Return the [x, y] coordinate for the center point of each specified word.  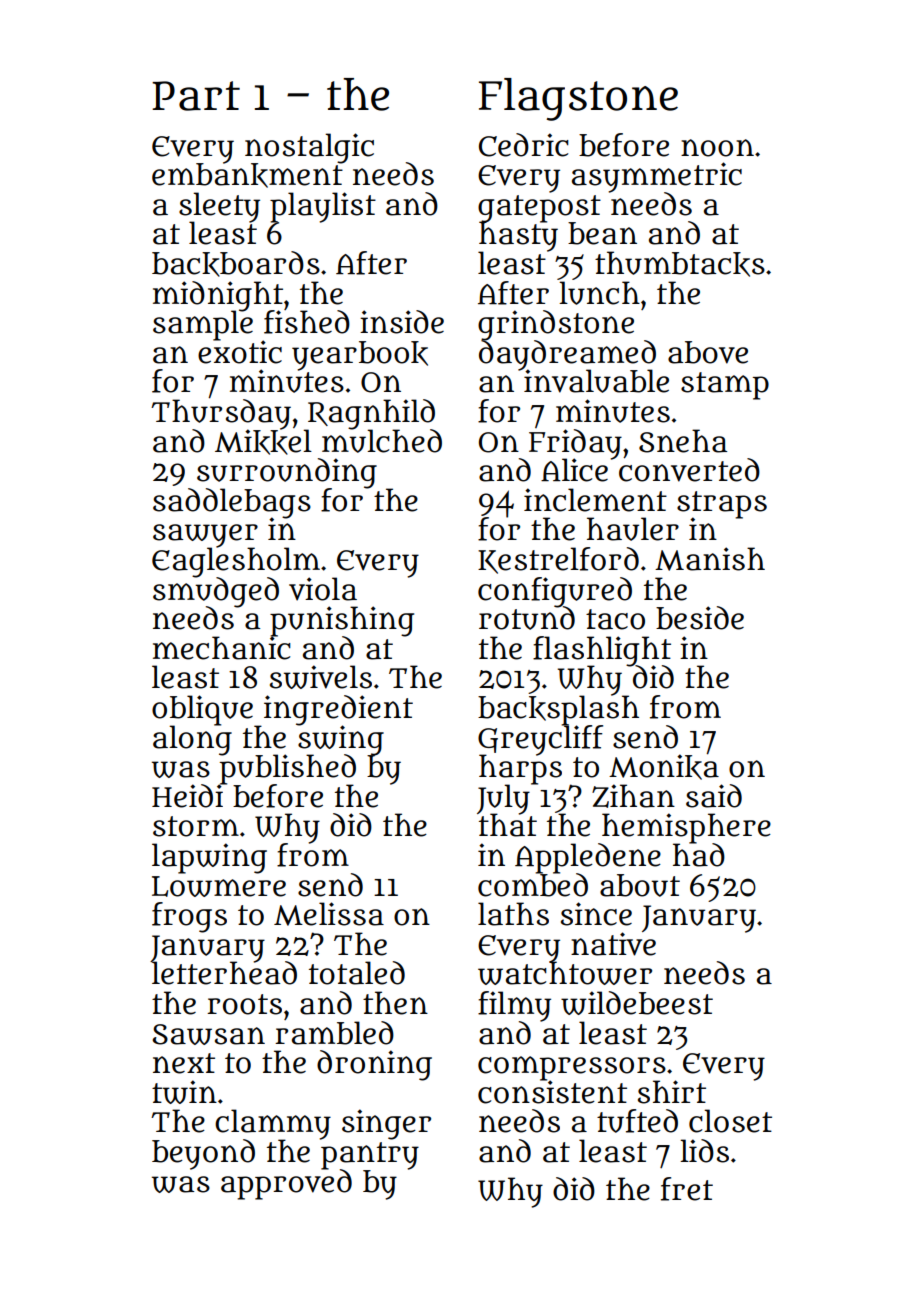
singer [386, 1124]
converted [689, 470]
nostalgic [309, 148]
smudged [216, 592]
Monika [664, 767]
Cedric [524, 145]
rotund [527, 618]
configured [555, 592]
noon [717, 148]
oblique [202, 710]
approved [286, 1184]
